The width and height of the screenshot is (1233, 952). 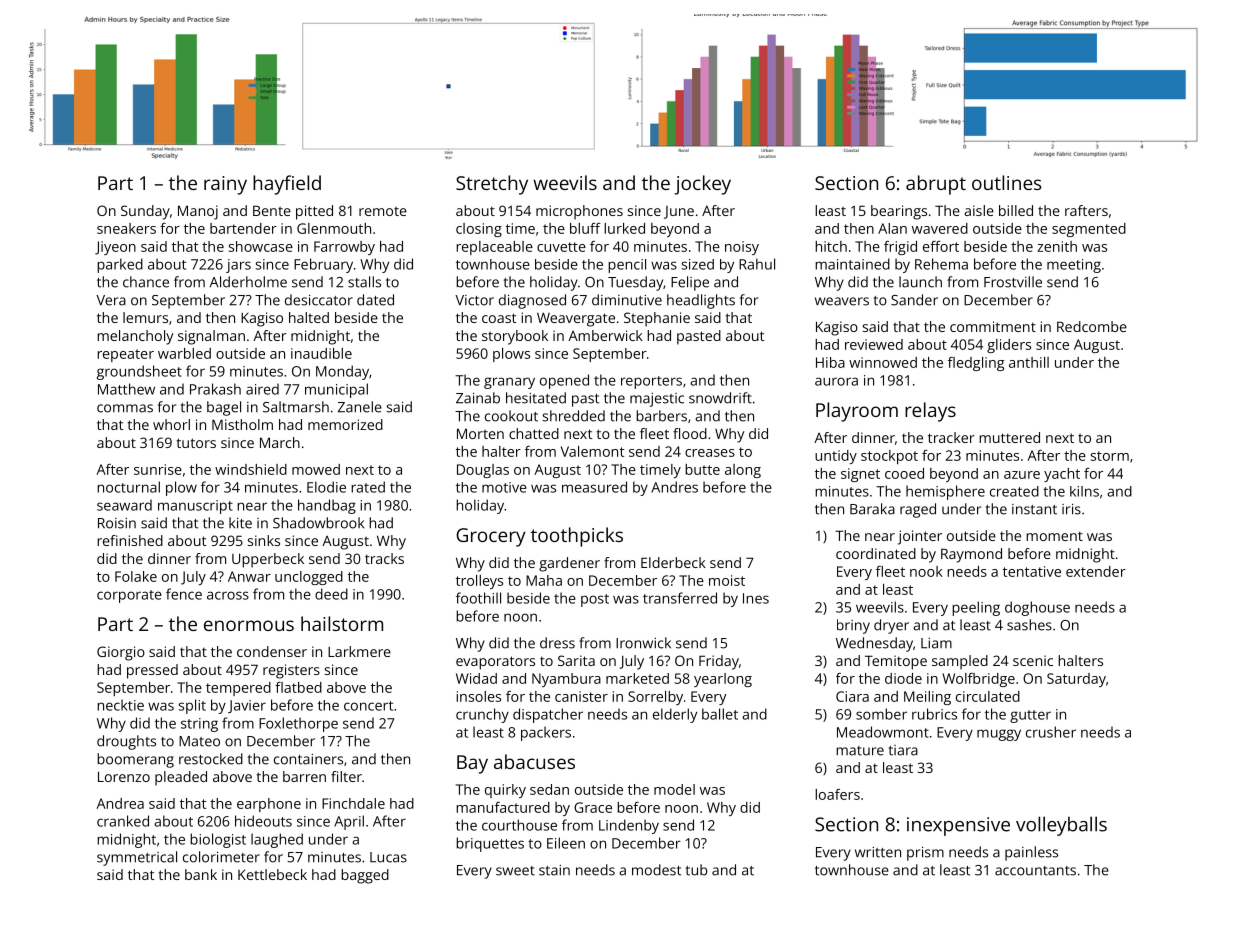 I want to click on rainy, so click(x=225, y=185).
